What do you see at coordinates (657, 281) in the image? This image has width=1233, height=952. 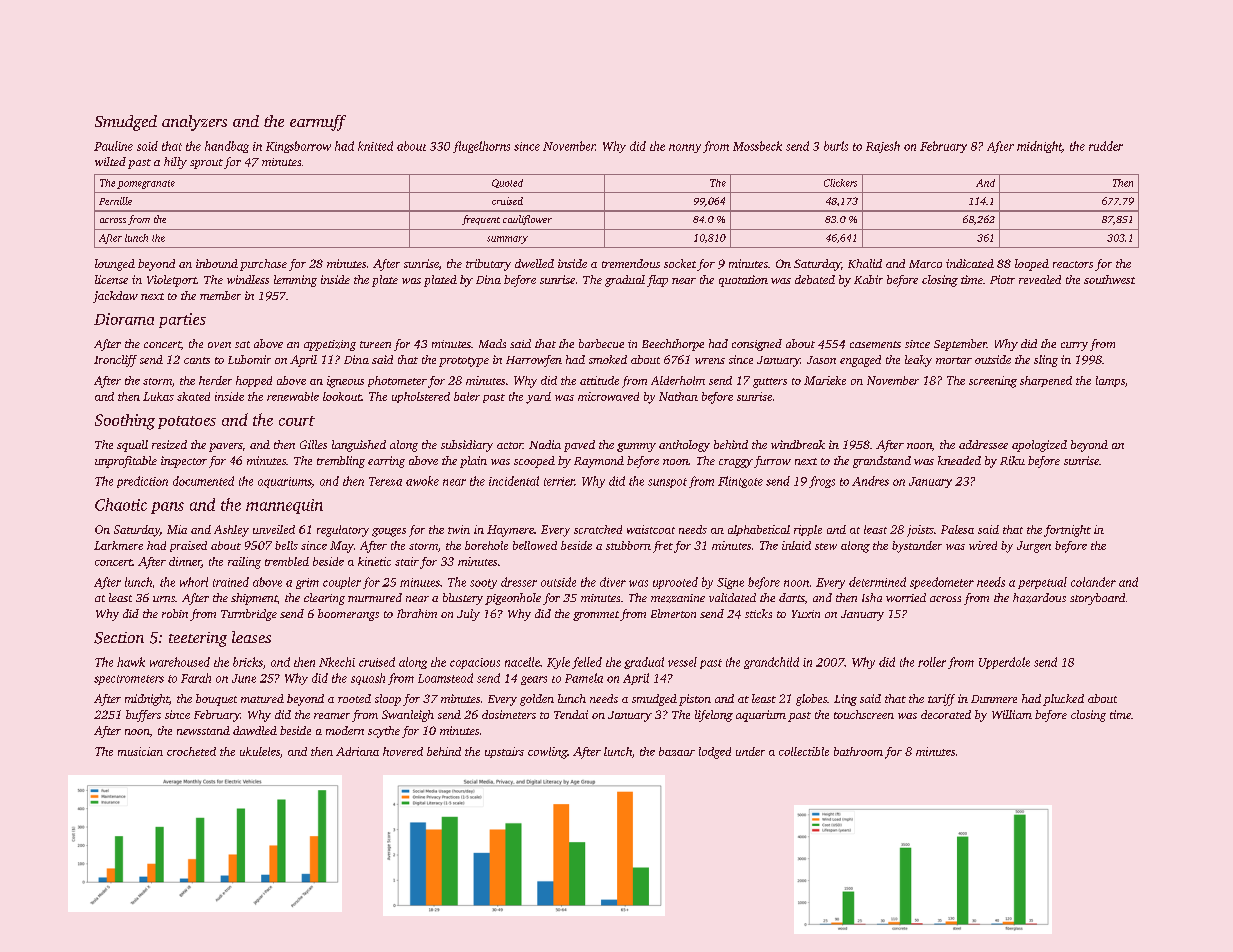 I see `flap` at bounding box center [657, 281].
